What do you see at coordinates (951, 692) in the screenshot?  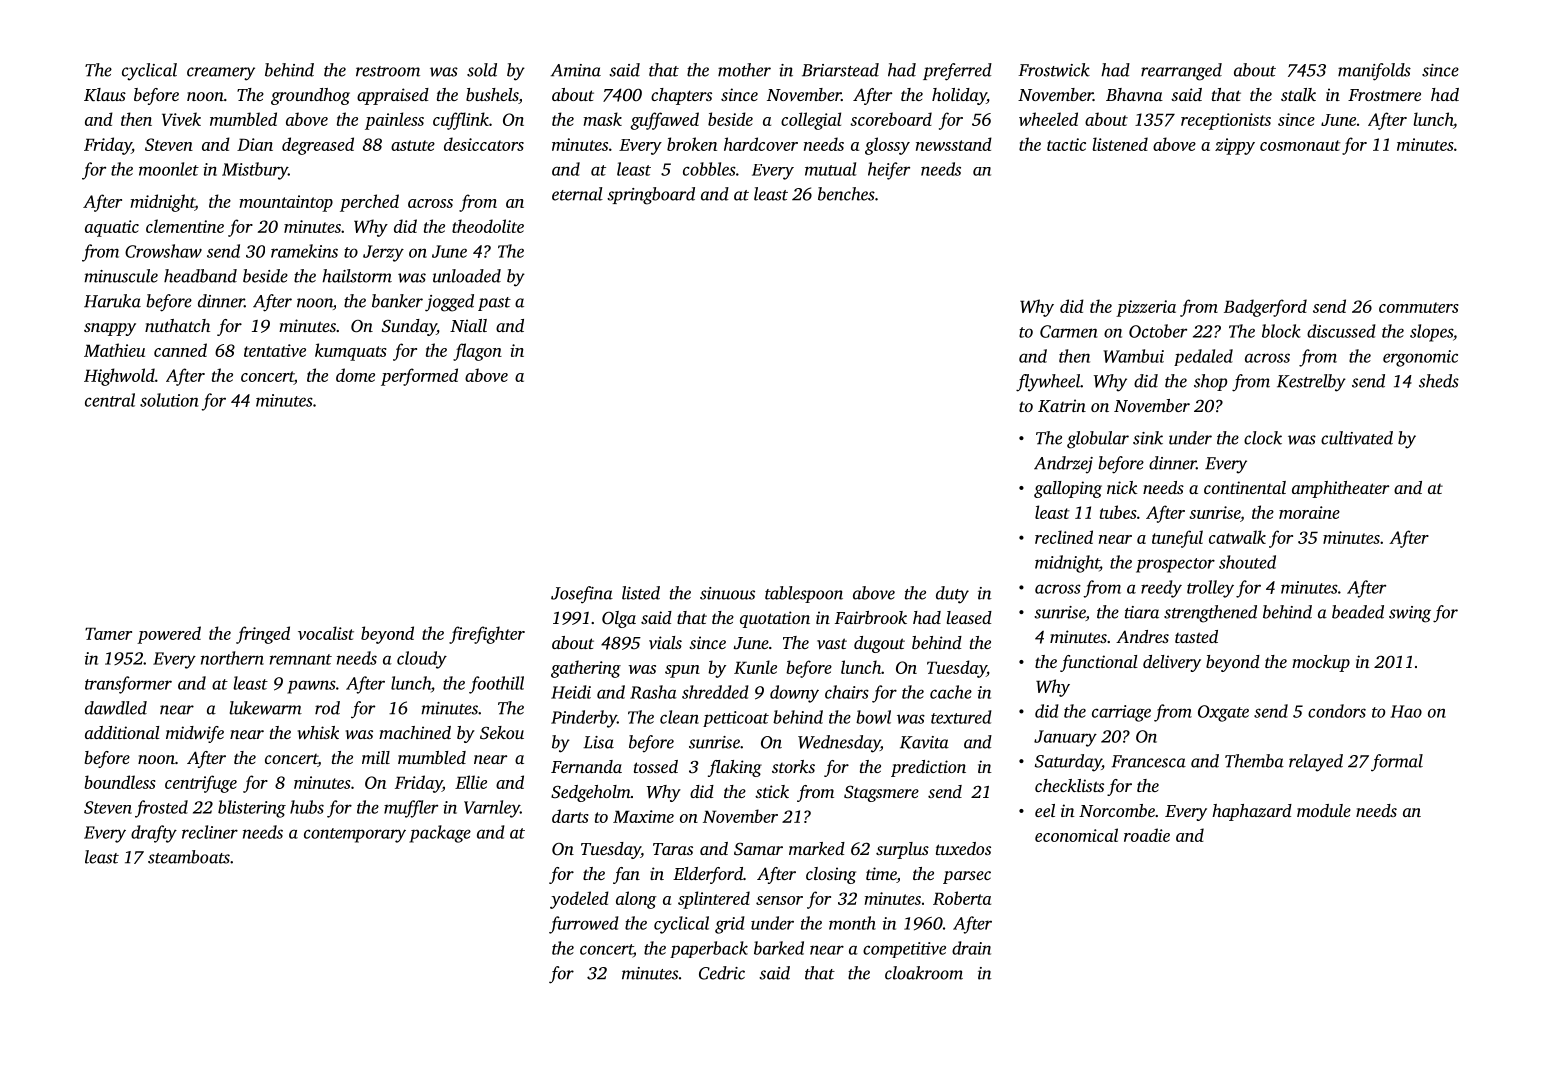 I see `cache` at bounding box center [951, 692].
